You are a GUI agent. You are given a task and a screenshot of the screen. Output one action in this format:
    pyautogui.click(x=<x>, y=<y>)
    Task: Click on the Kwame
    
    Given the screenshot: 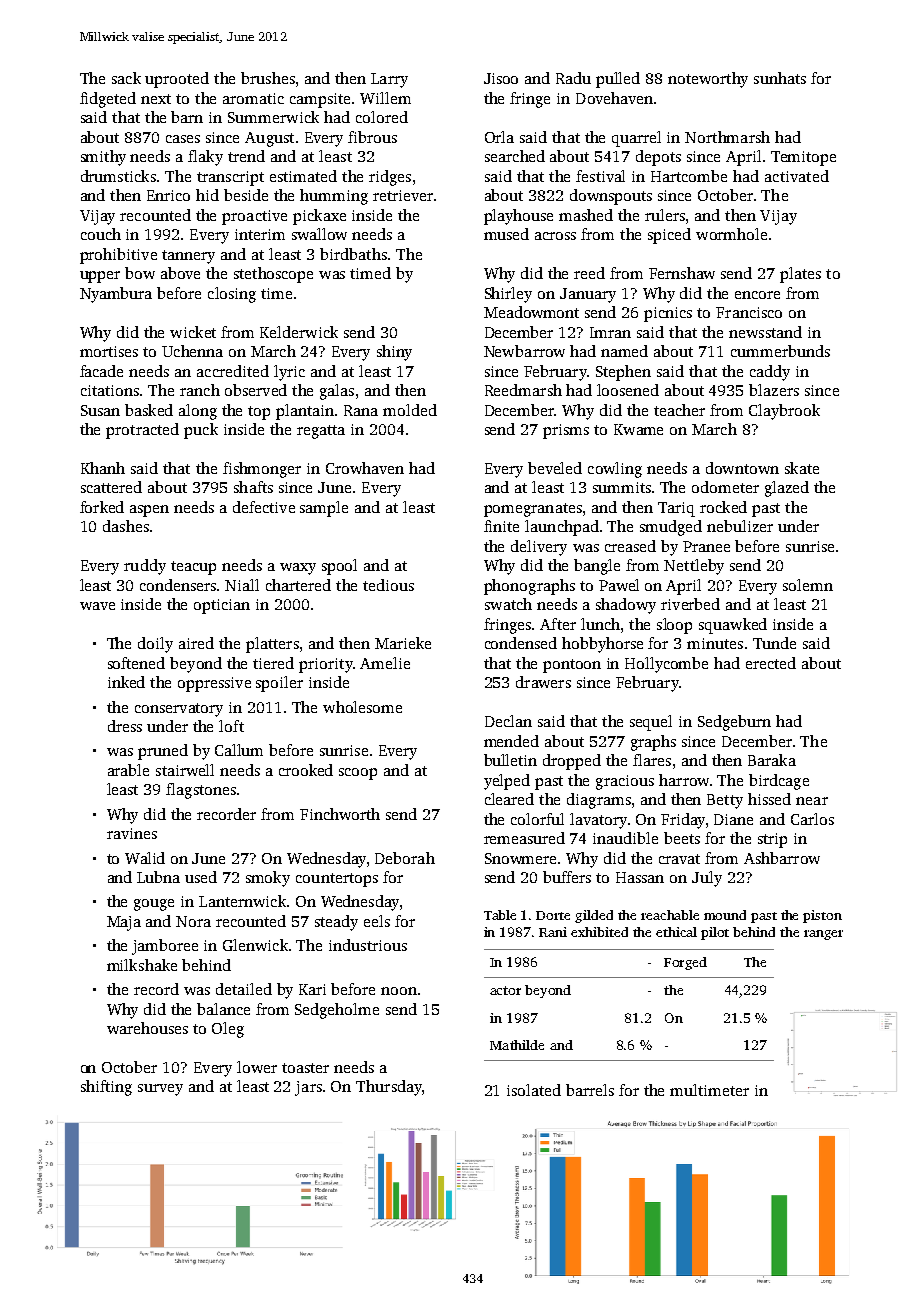 What is the action you would take?
    pyautogui.click(x=638, y=429)
